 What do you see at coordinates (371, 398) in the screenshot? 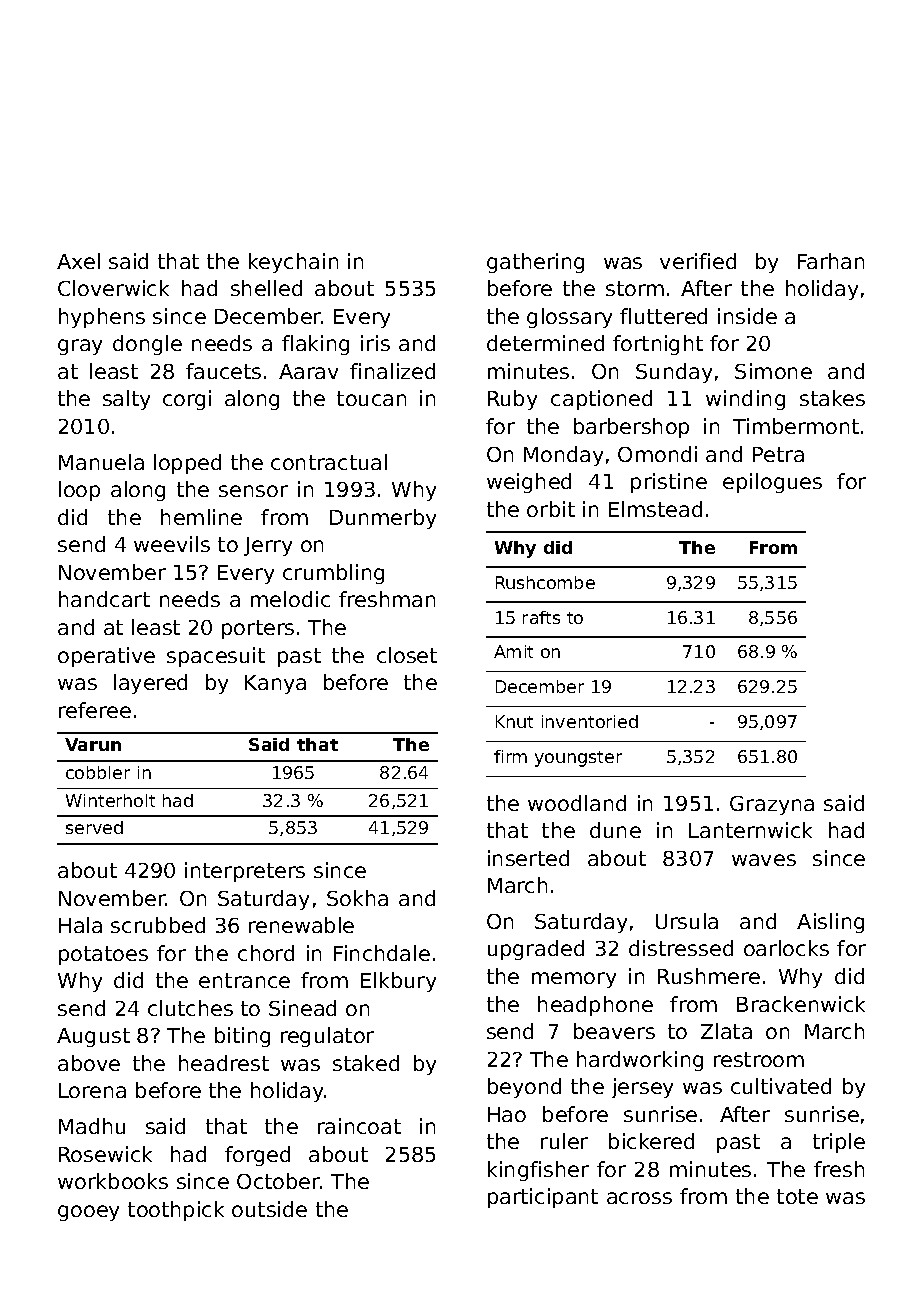
I see `toucan` at bounding box center [371, 398].
